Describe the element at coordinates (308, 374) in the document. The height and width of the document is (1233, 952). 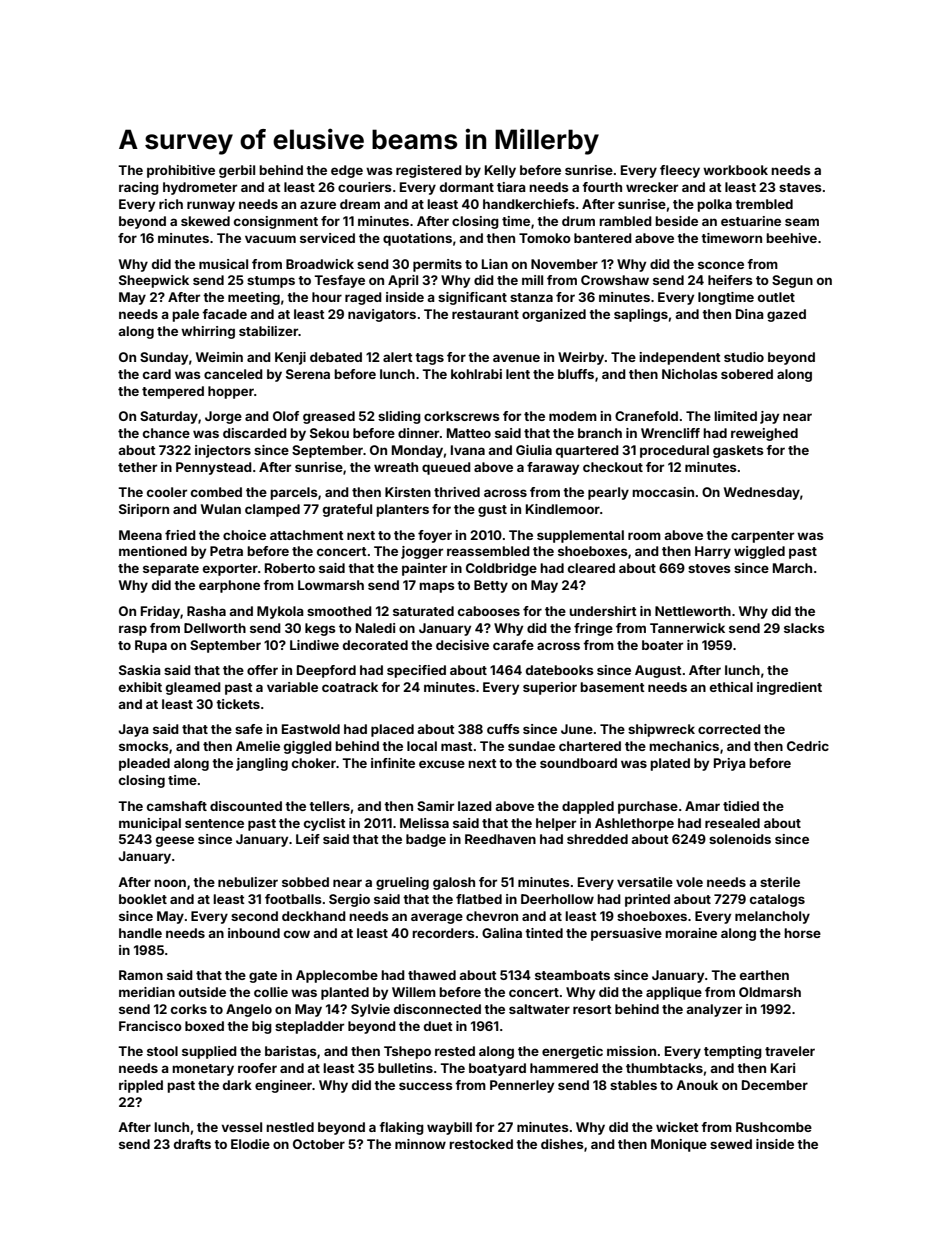
I see `Serena` at that location.
